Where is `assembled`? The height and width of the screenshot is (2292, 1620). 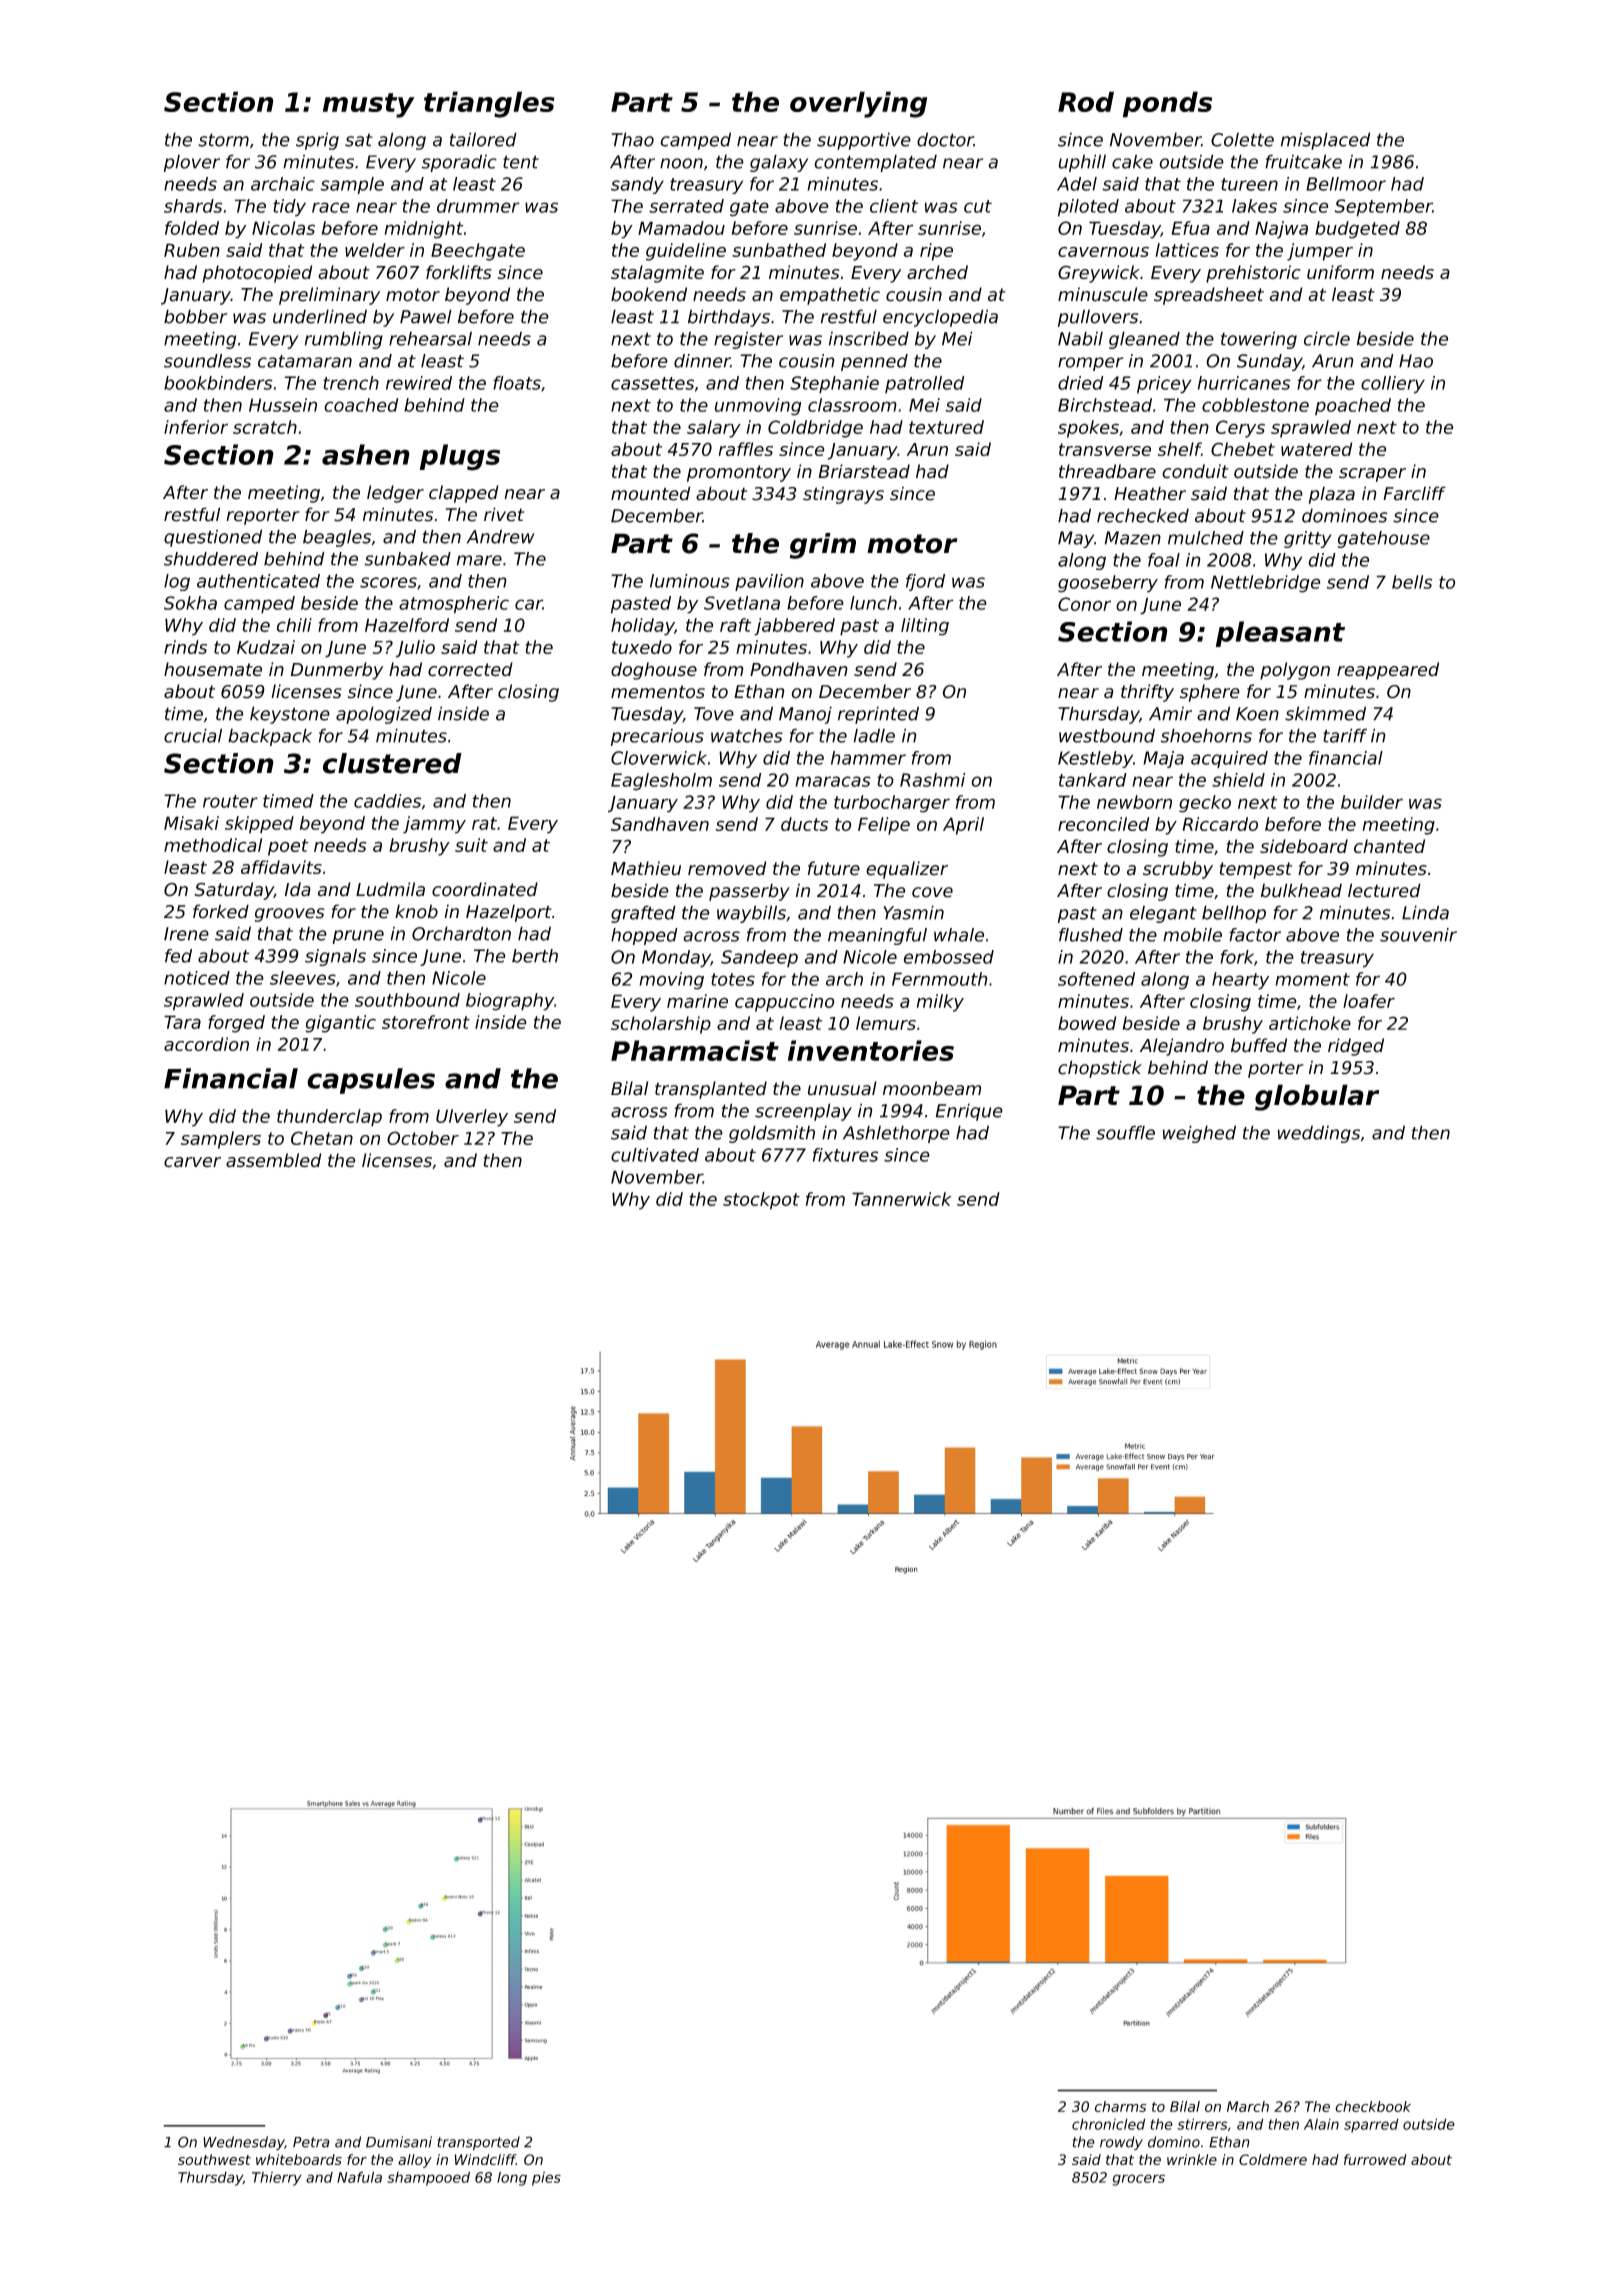 assembled is located at coordinates (274, 1160).
